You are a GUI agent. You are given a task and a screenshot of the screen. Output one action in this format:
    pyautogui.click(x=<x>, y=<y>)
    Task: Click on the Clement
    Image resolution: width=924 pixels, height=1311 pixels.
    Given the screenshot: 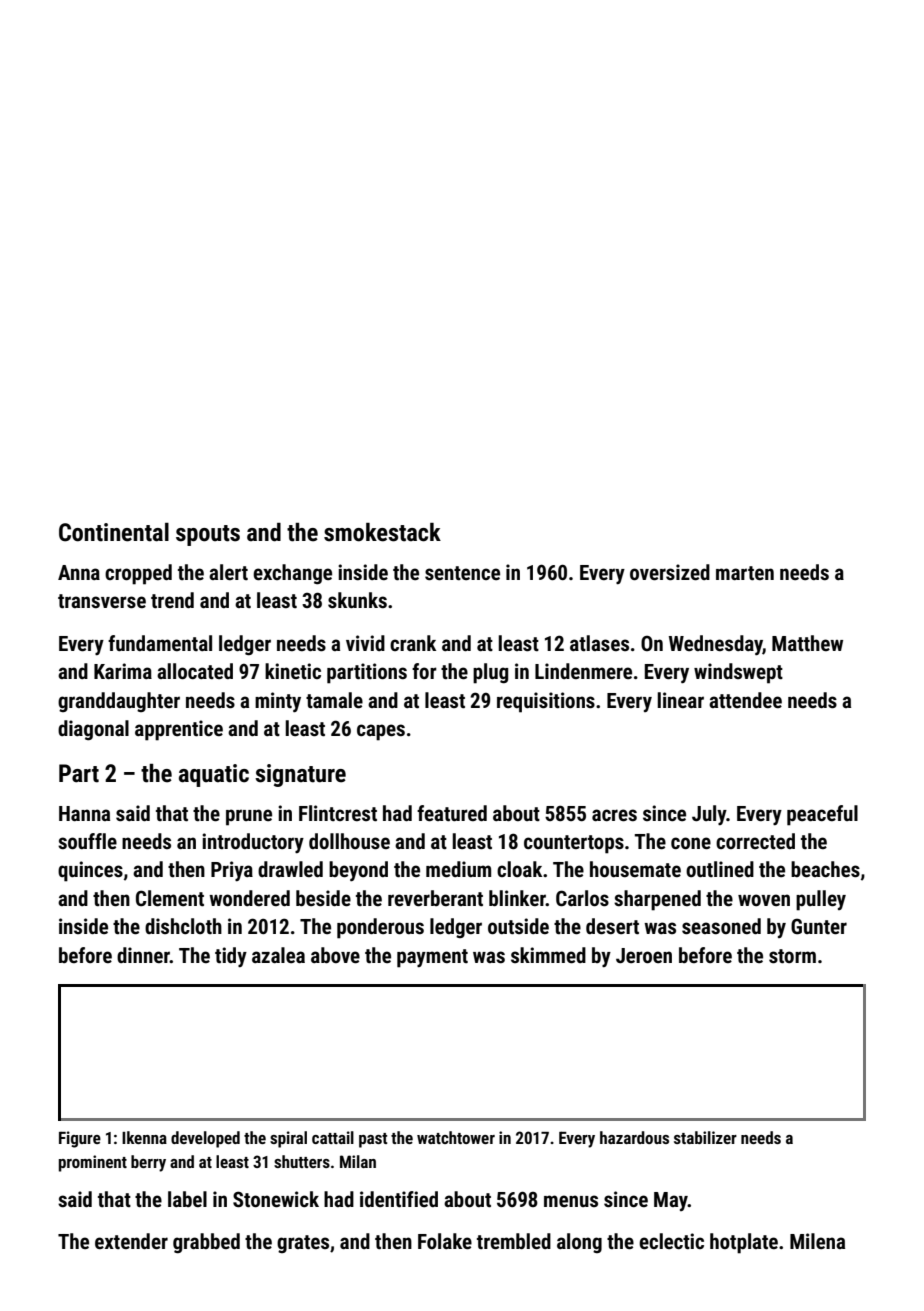 What is the action you would take?
    pyautogui.click(x=170, y=898)
